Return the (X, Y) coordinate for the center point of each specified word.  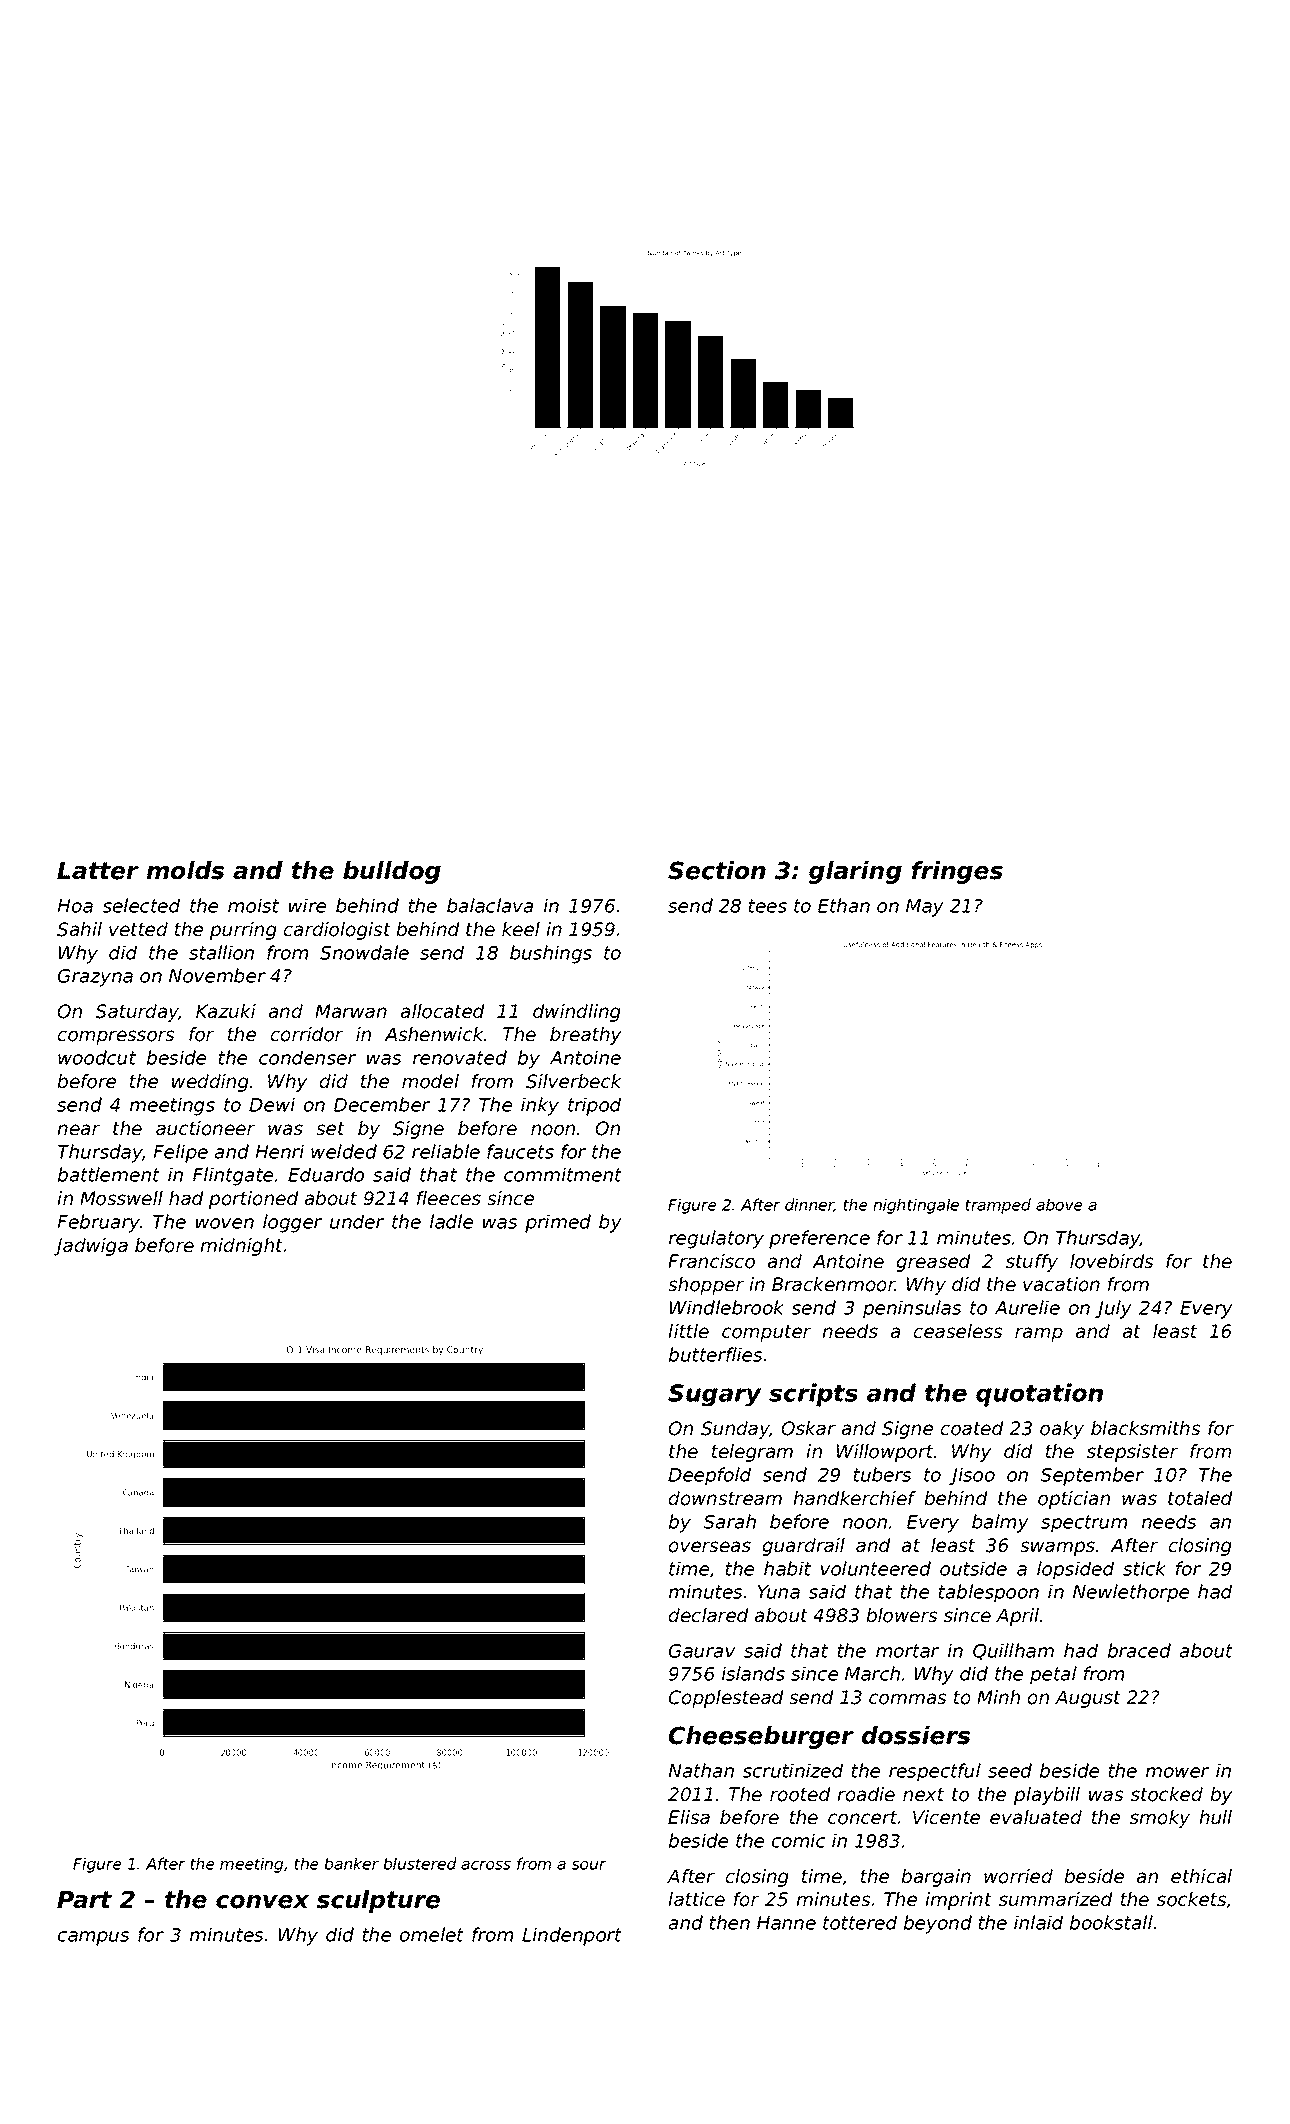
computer (766, 1333)
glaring (855, 872)
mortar (907, 1651)
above (1059, 1204)
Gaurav (702, 1651)
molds (185, 870)
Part (84, 1900)
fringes (957, 872)
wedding (210, 1083)
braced (1139, 1650)
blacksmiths (1145, 1428)
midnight (242, 1247)
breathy (585, 1036)
